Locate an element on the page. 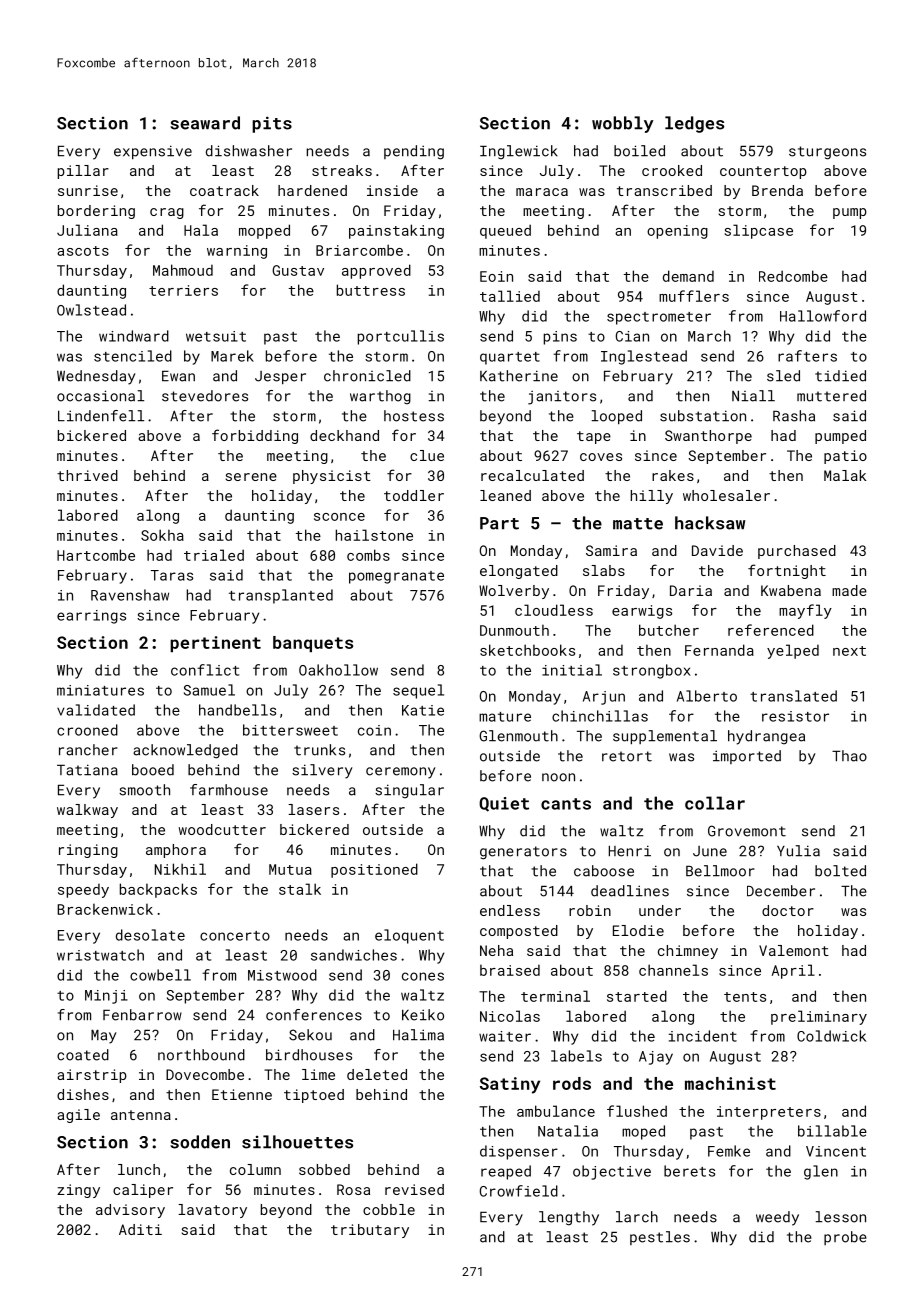 The height and width of the image is (1308, 924). ledges is located at coordinates (694, 124).
